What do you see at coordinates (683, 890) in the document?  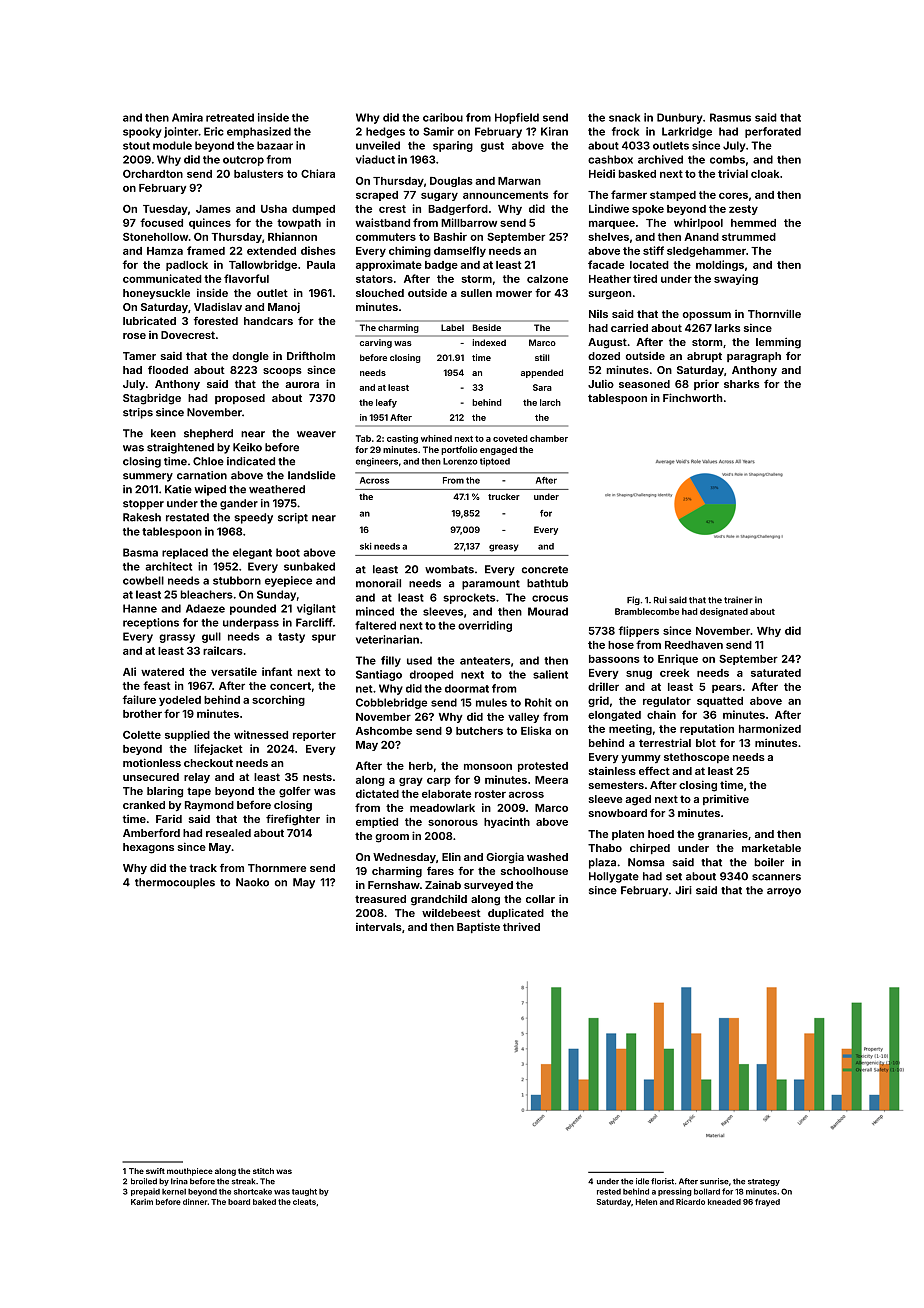 I see `Jiri` at bounding box center [683, 890].
